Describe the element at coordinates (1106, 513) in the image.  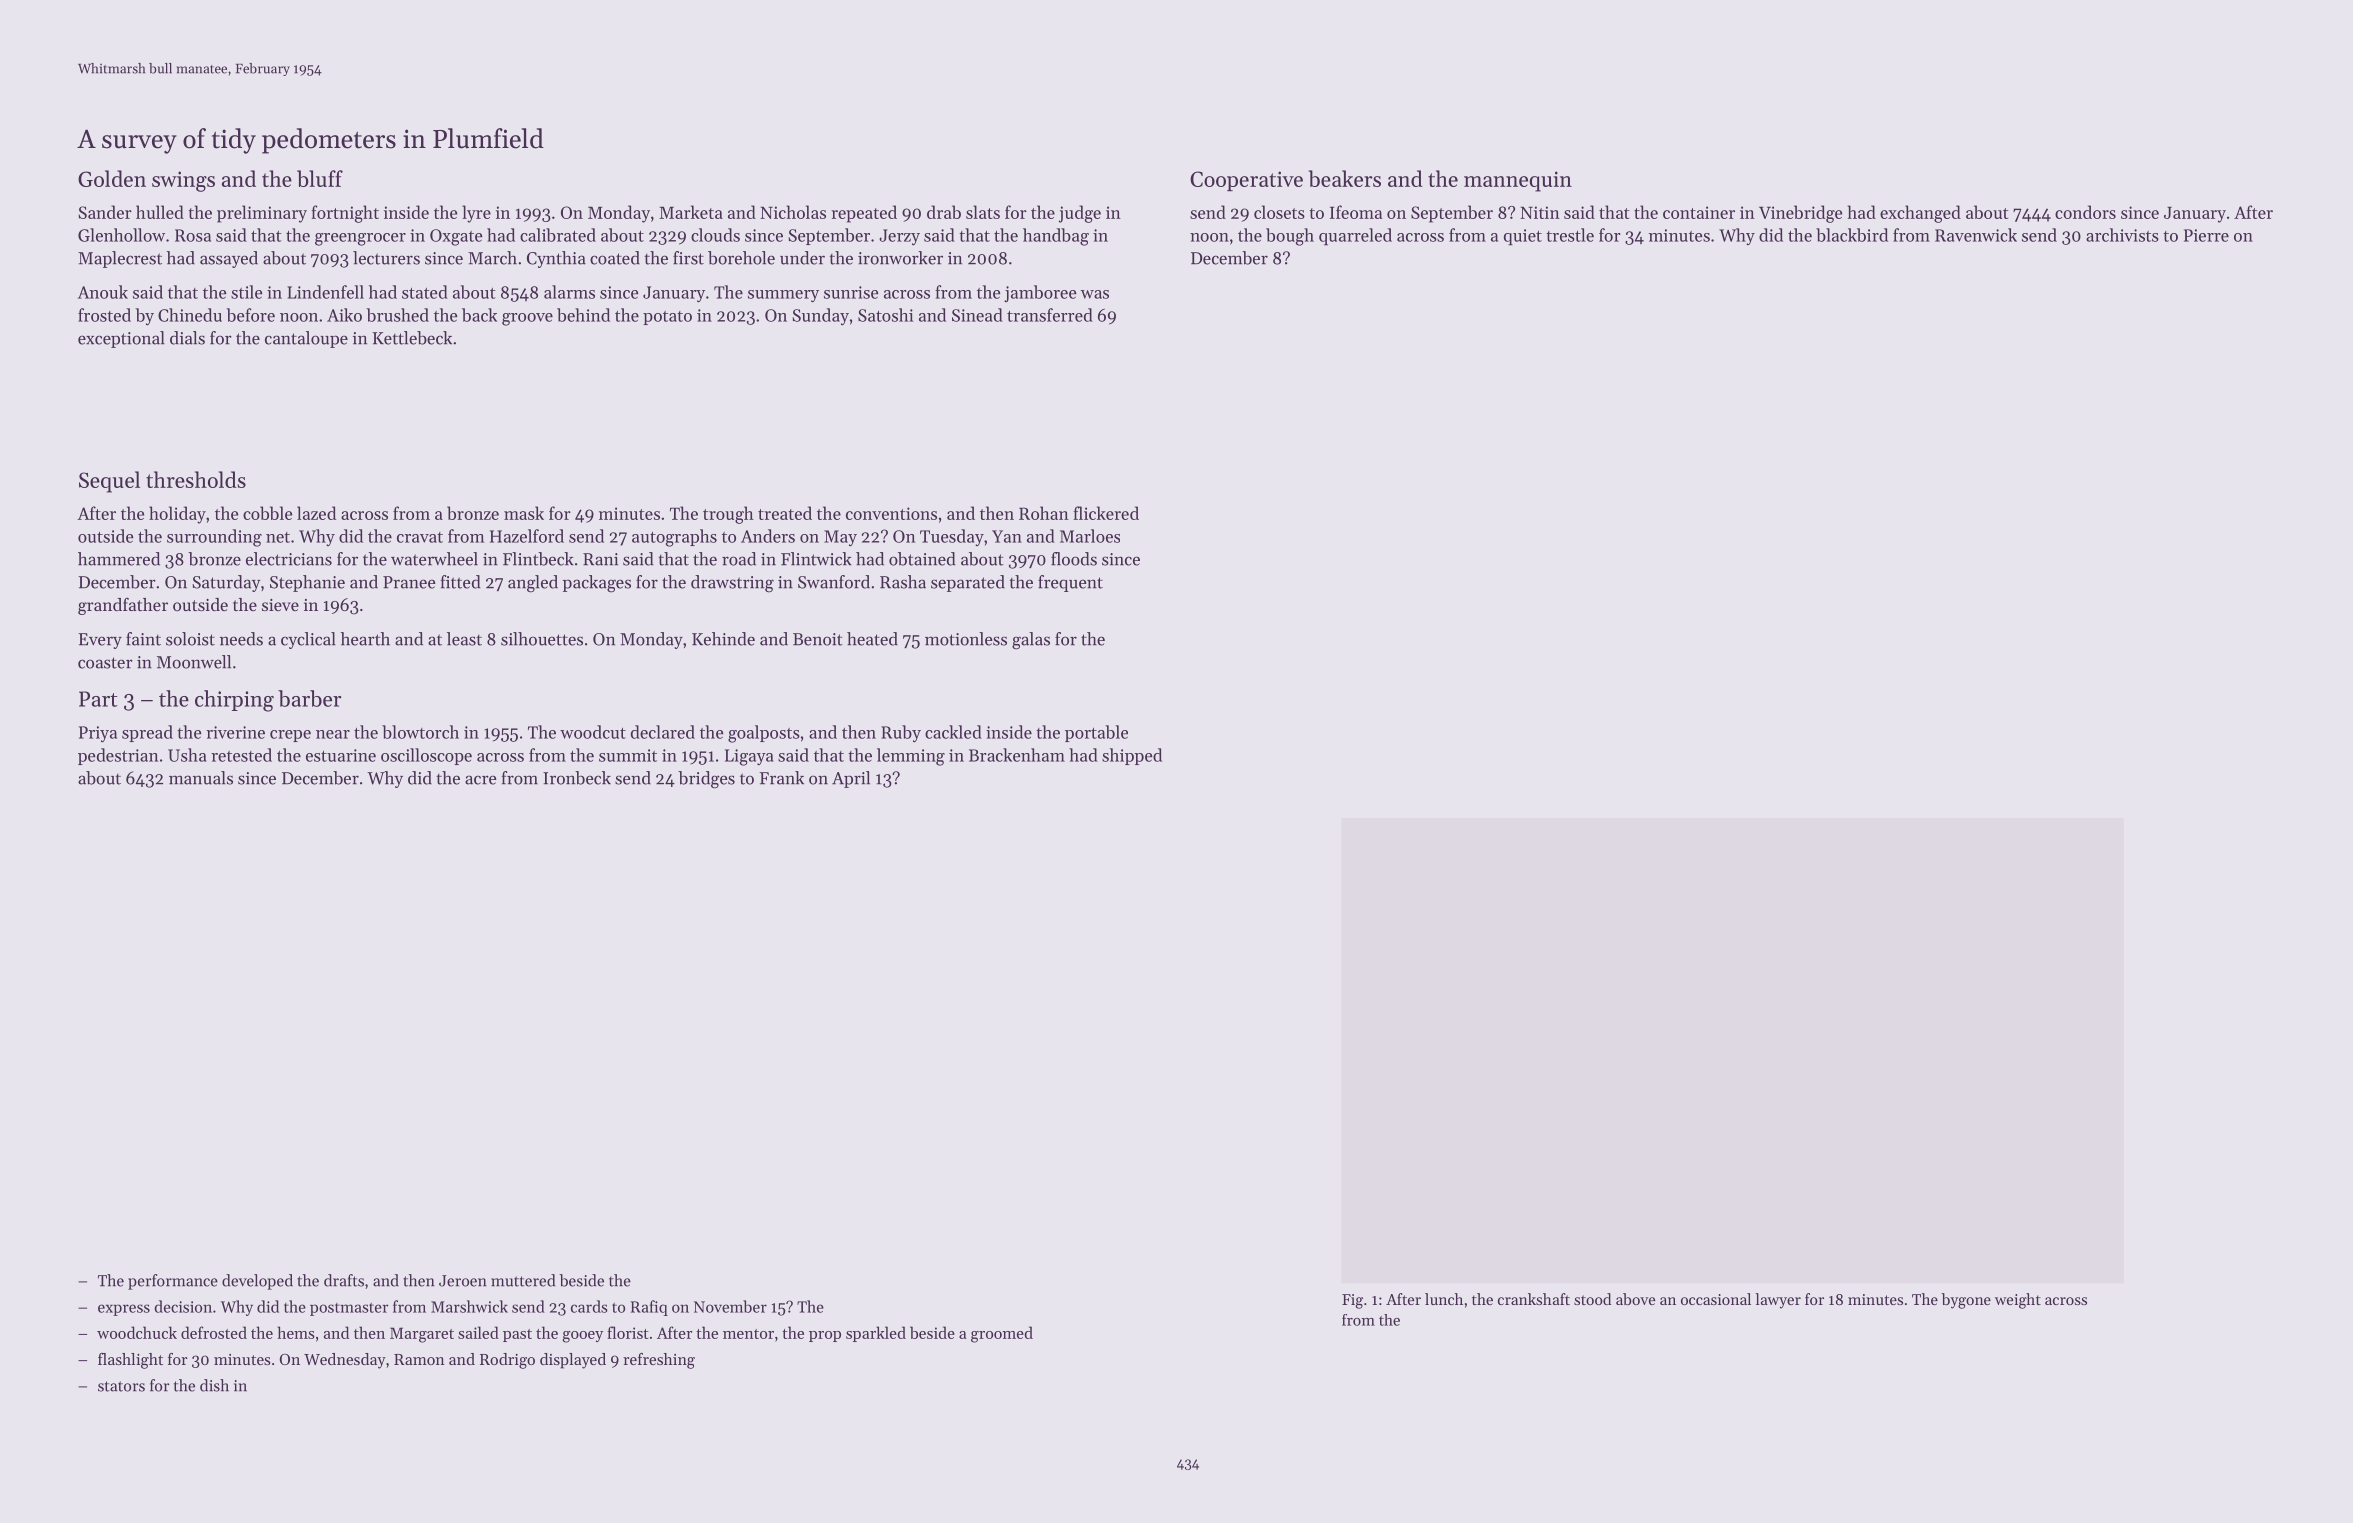
I see `flickered` at that location.
